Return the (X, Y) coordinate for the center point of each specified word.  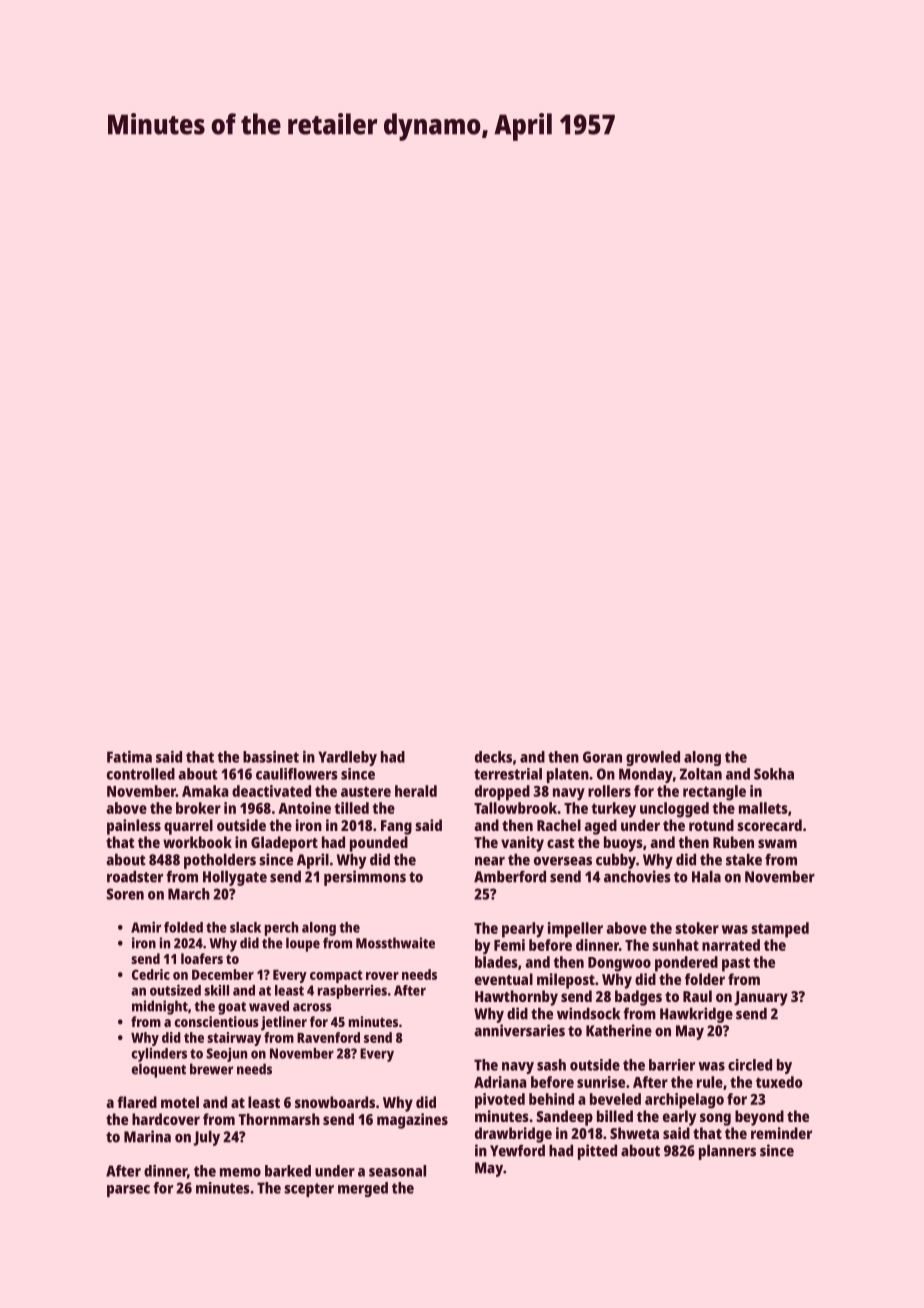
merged (363, 1189)
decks (493, 757)
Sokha (774, 774)
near (490, 861)
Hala (706, 876)
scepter (309, 1190)
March (189, 894)
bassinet (271, 757)
